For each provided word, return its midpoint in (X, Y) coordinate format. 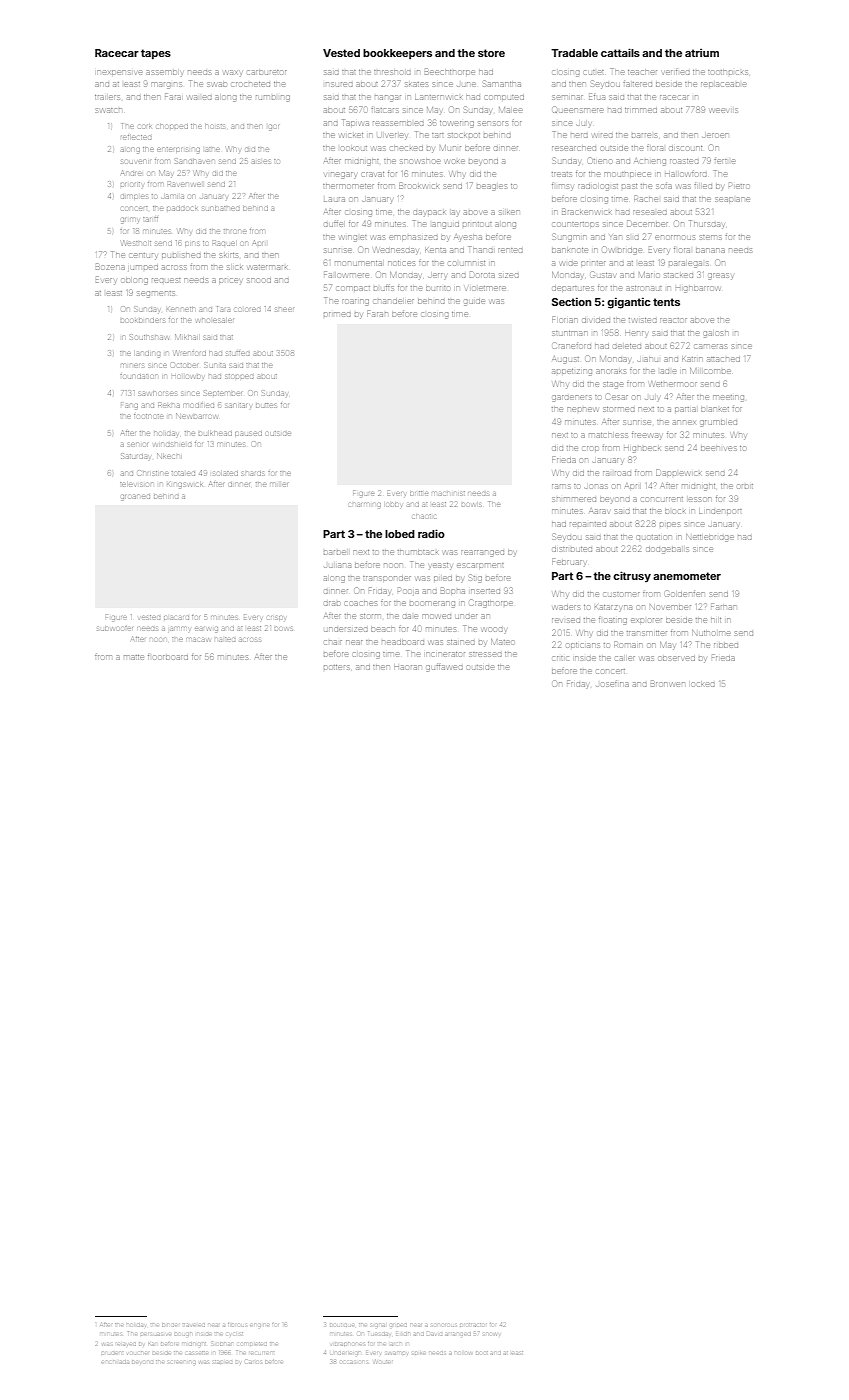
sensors (493, 123)
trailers (107, 97)
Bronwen (668, 683)
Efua (597, 96)
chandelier (394, 301)
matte (134, 657)
